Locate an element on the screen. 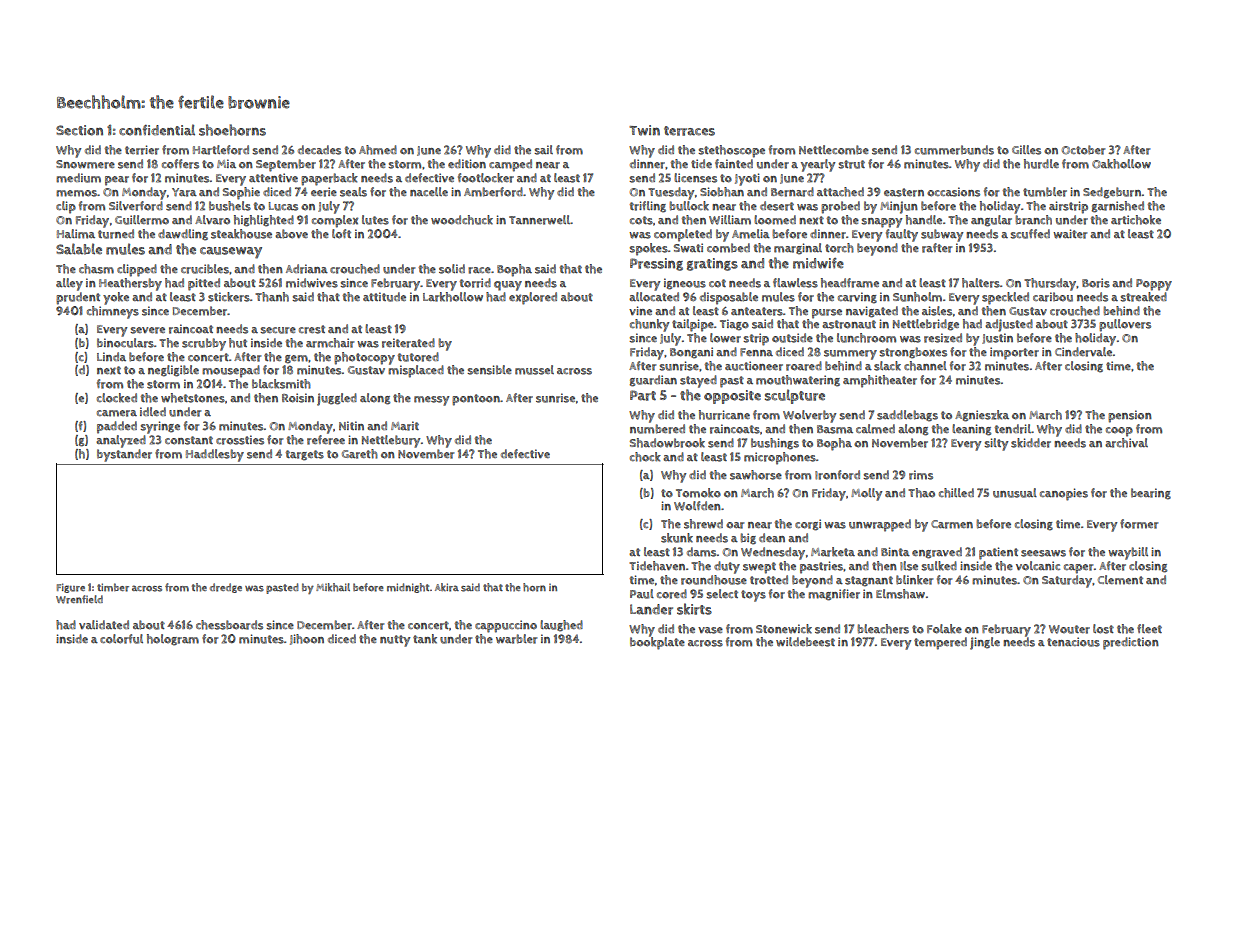 The width and height of the screenshot is (1233, 952). Ahmed is located at coordinates (378, 150).
